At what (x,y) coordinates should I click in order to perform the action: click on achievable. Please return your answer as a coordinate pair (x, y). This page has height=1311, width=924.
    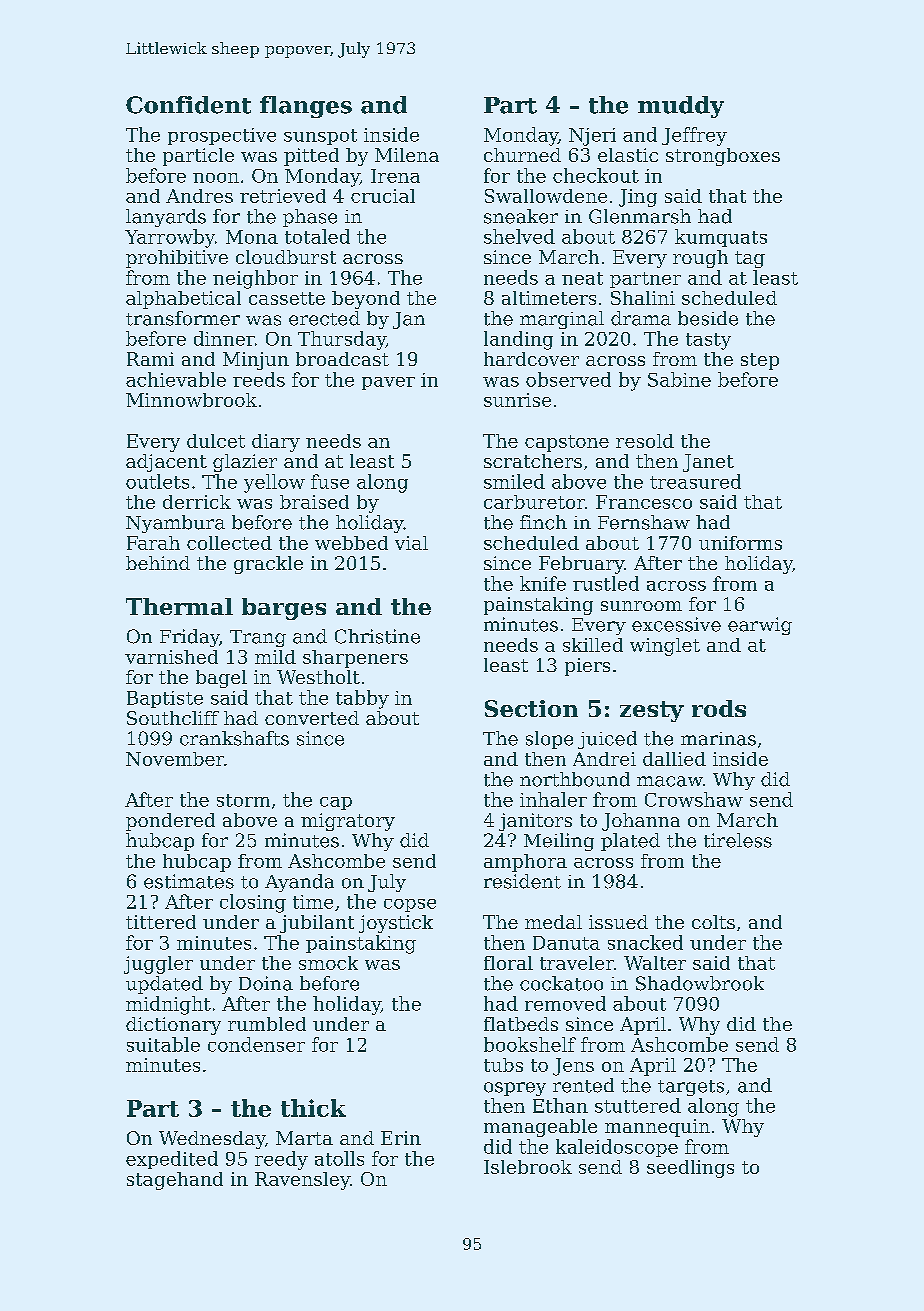
    Looking at the image, I should click on (176, 379).
